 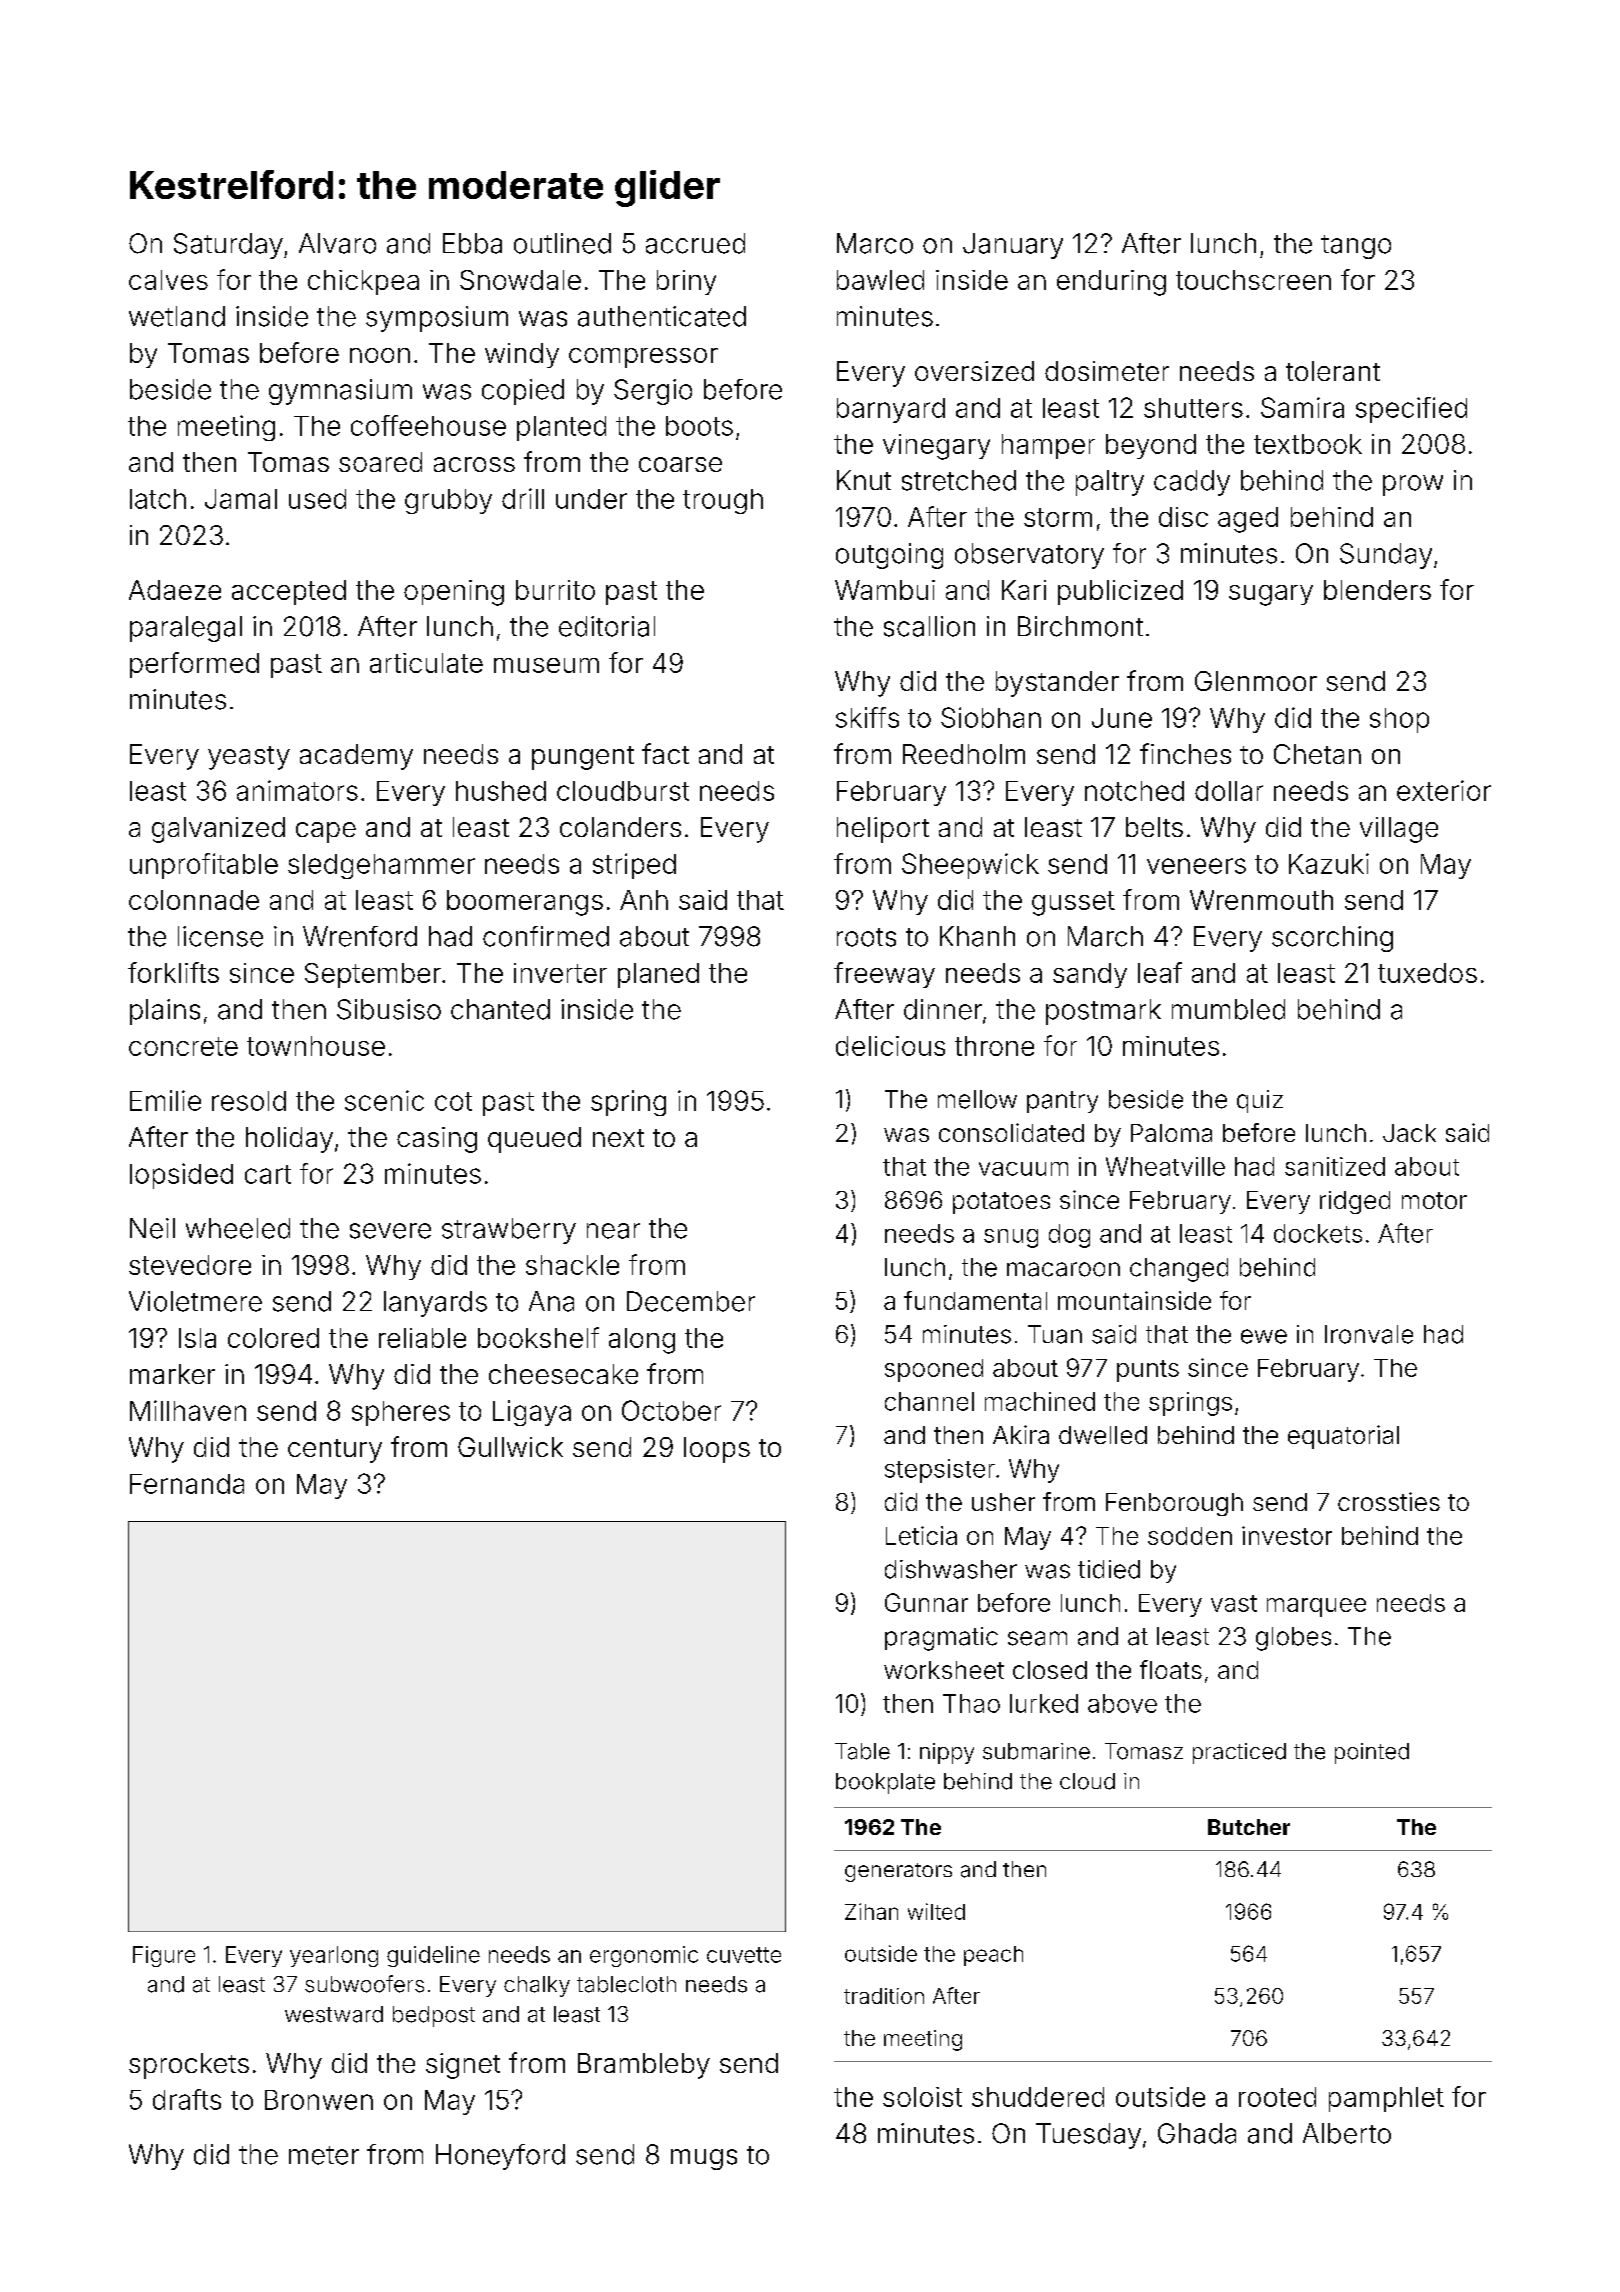 What do you see at coordinates (187, 1484) in the page?
I see `Fernanda` at bounding box center [187, 1484].
